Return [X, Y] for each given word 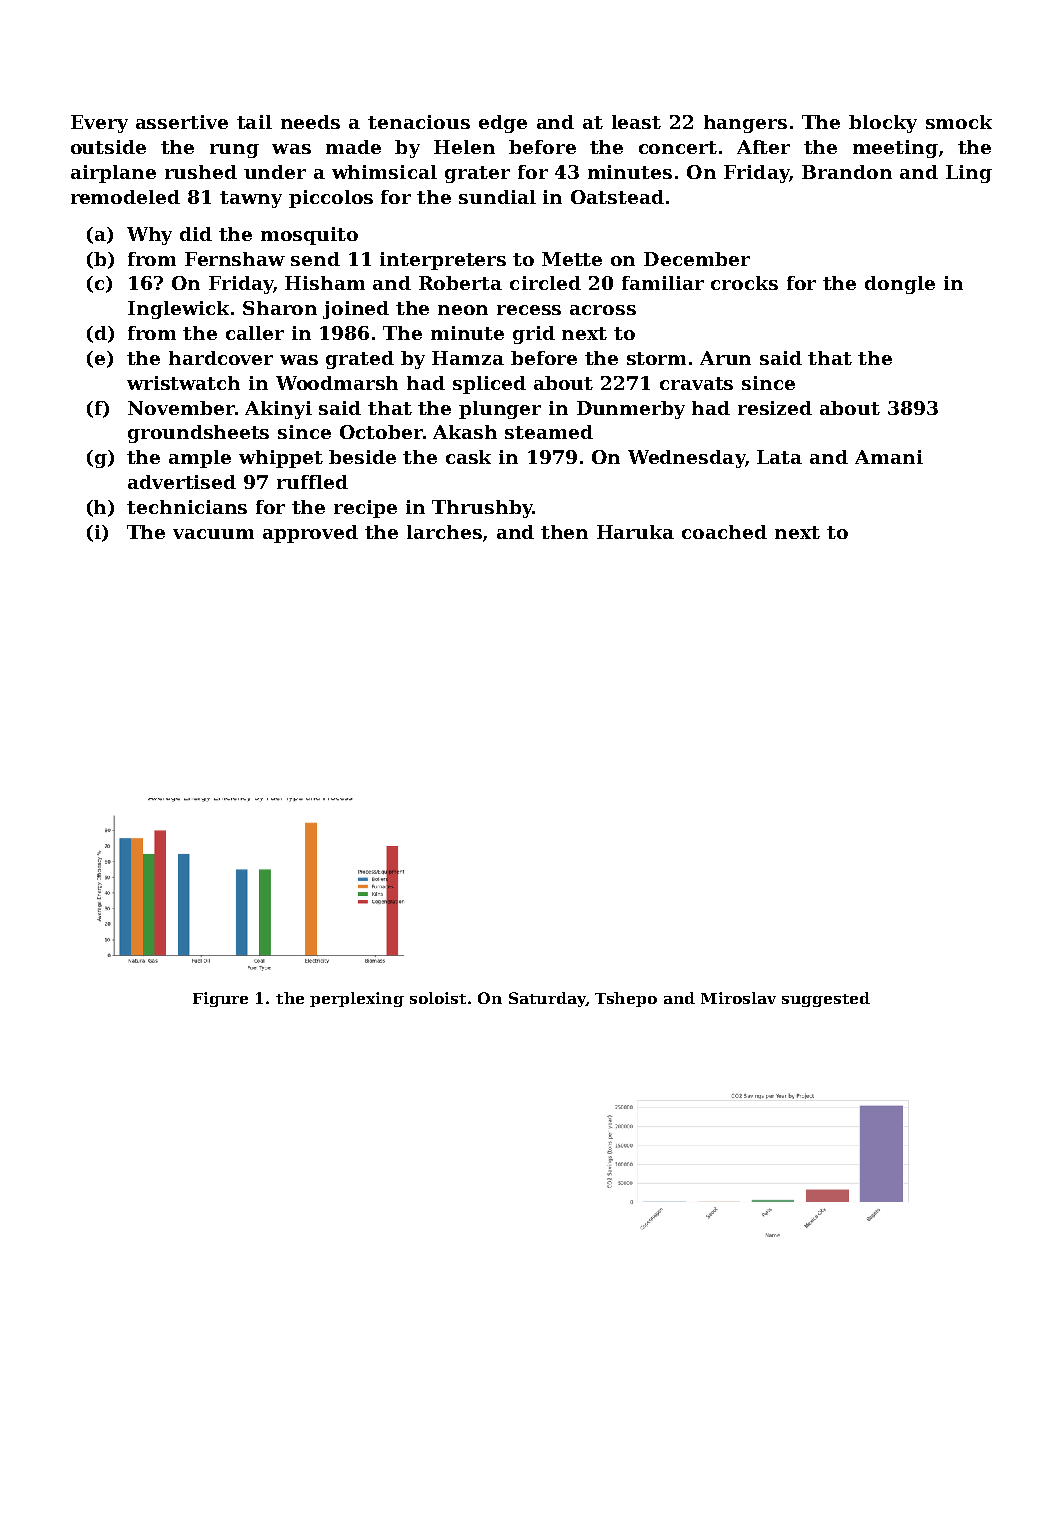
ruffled [312, 482]
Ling [969, 174]
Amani [889, 457]
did [196, 234]
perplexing [357, 999]
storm [656, 358]
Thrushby [482, 509]
